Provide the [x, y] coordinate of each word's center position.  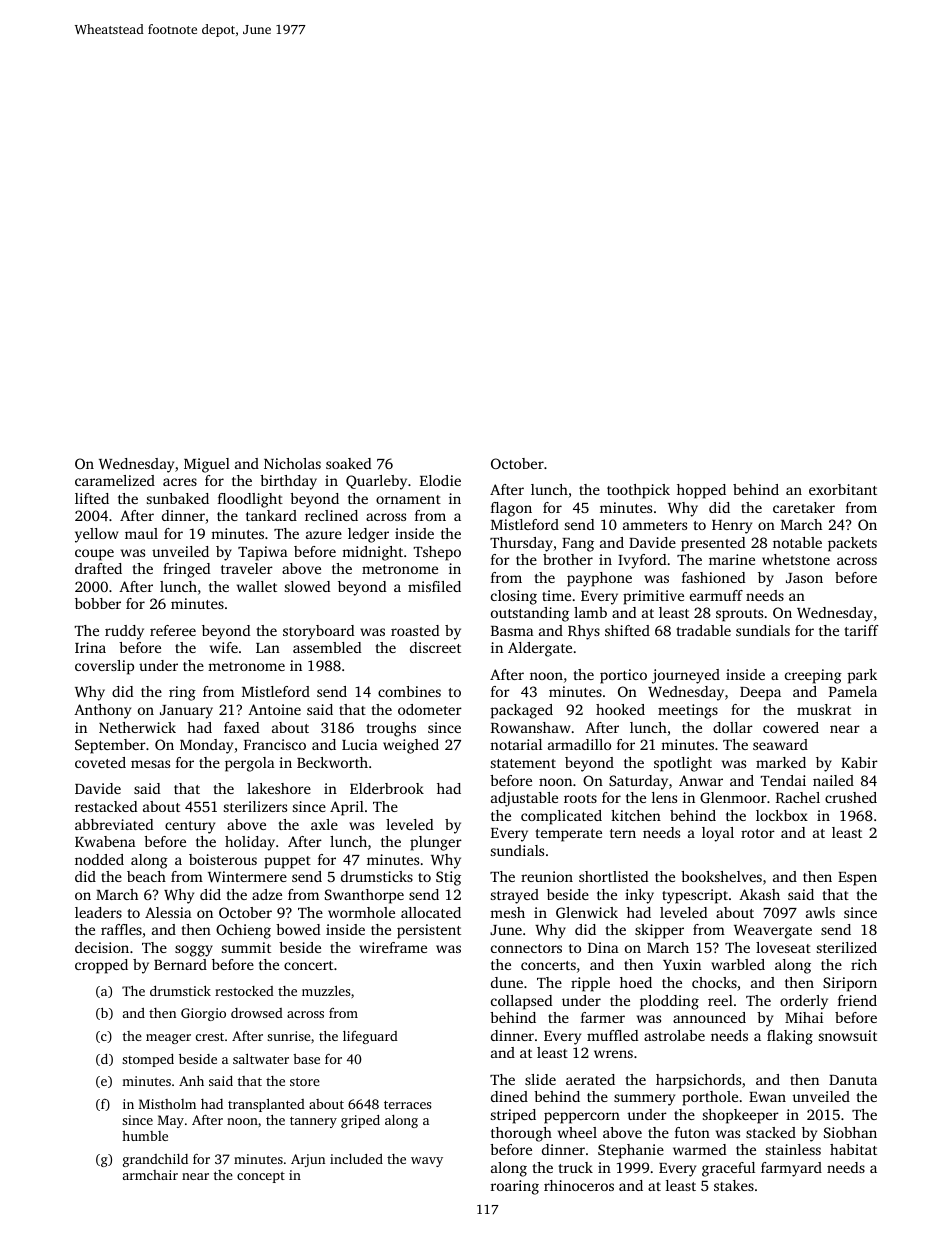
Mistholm [167, 1104]
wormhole [361, 912]
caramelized [115, 480]
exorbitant [843, 489]
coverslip [104, 667]
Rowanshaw [530, 727]
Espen [857, 879]
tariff [861, 630]
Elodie [440, 480]
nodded [99, 859]
